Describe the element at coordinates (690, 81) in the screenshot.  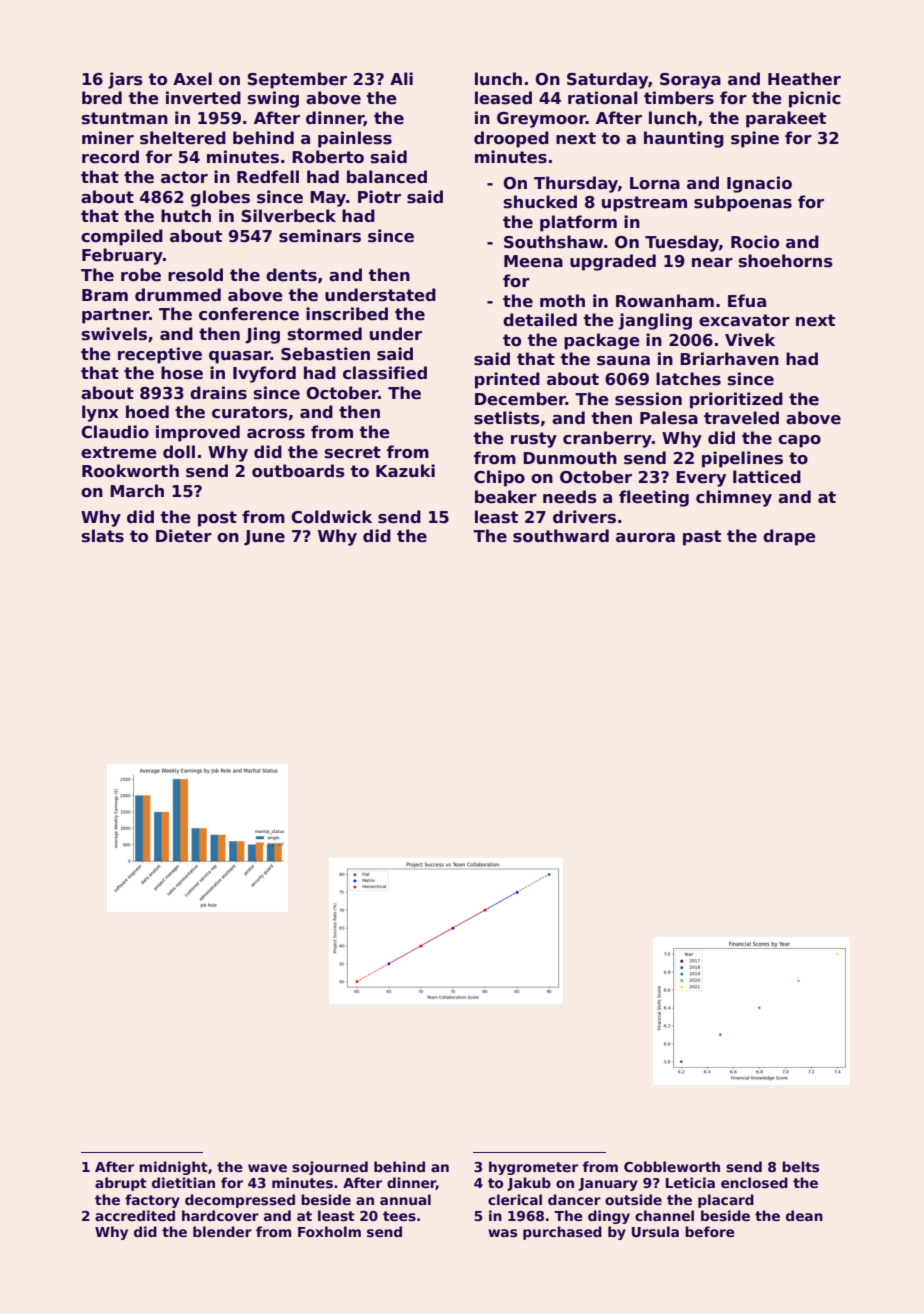
I see `Soraya` at that location.
